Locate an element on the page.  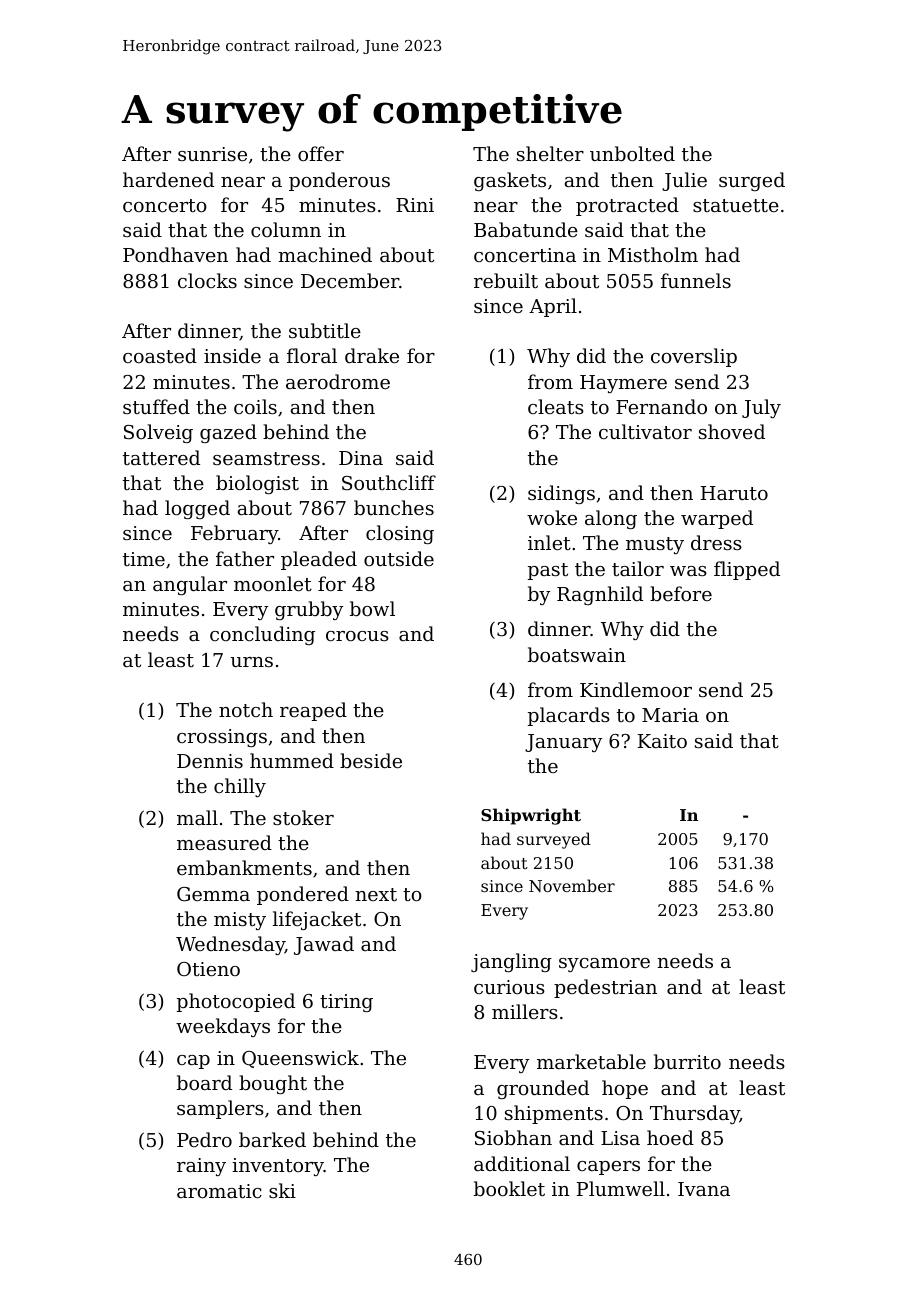
crossings is located at coordinates (222, 738).
